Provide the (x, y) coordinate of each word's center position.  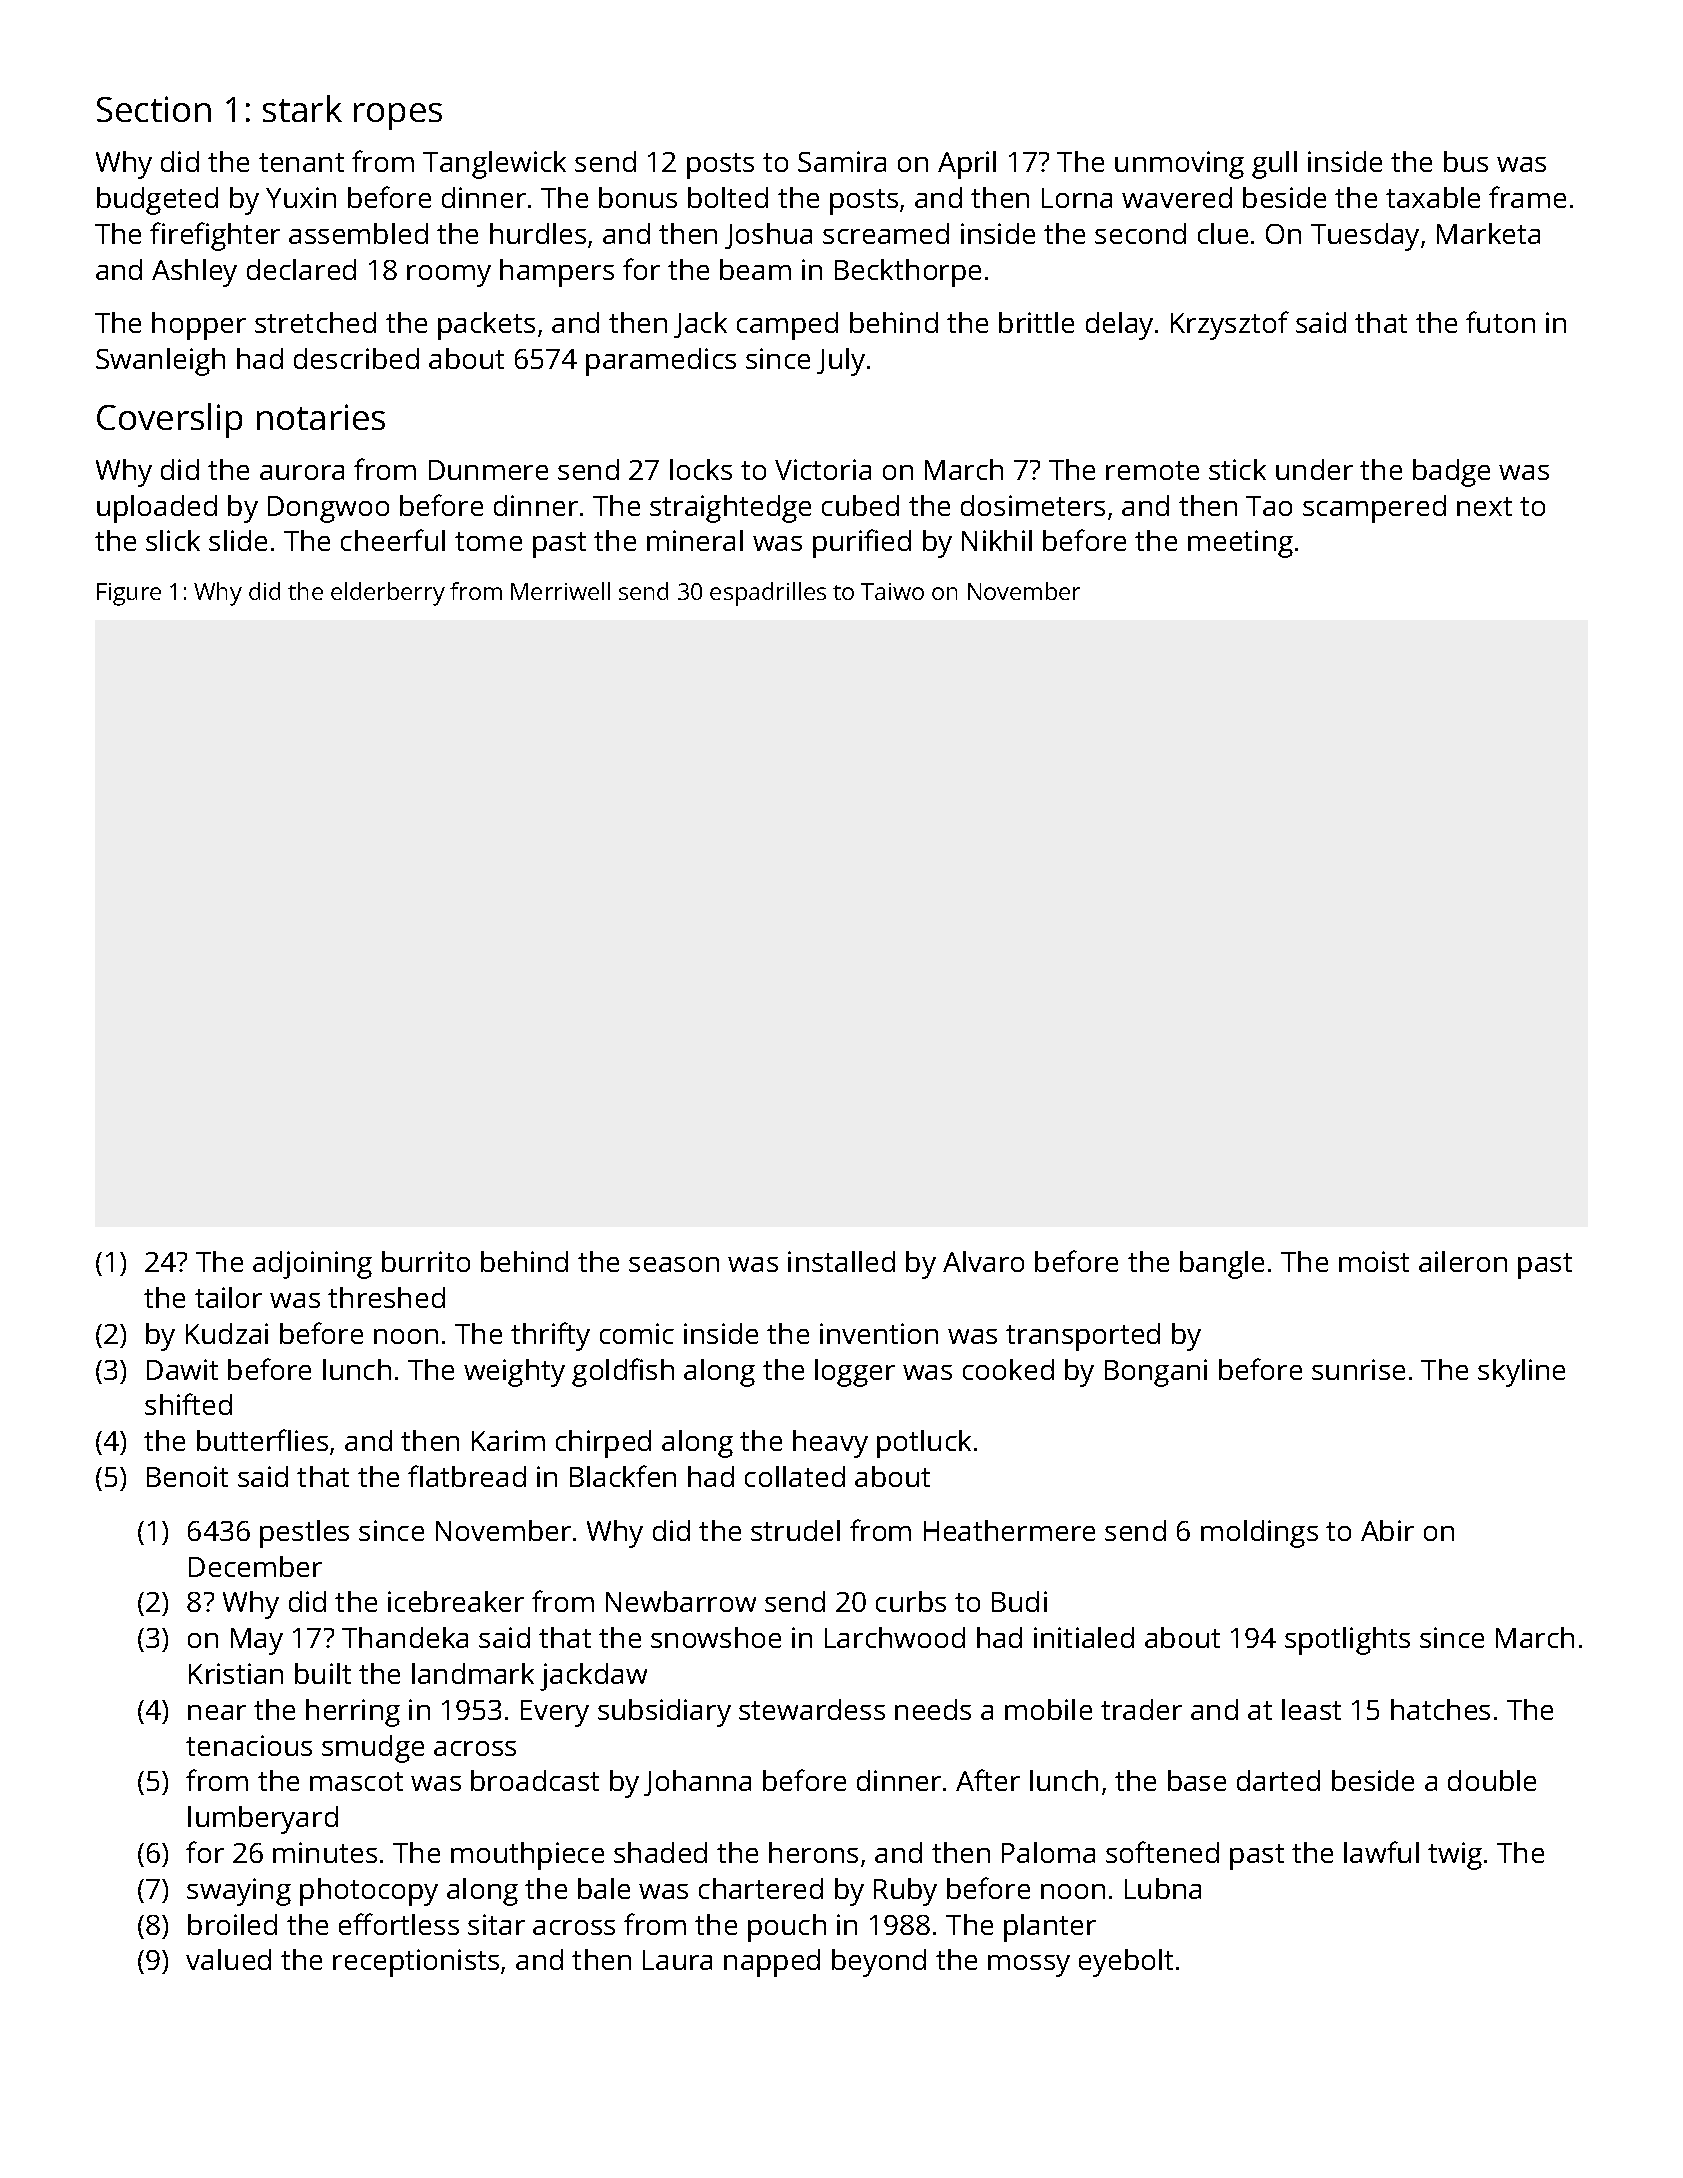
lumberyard (263, 1820)
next (1484, 506)
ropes (398, 116)
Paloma (1048, 1852)
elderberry (388, 594)
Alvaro (983, 1261)
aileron (1463, 1261)
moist (1374, 1261)
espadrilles (768, 594)
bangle (1222, 1265)
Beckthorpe (908, 273)
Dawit (182, 1369)
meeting (1240, 544)
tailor (228, 1297)
